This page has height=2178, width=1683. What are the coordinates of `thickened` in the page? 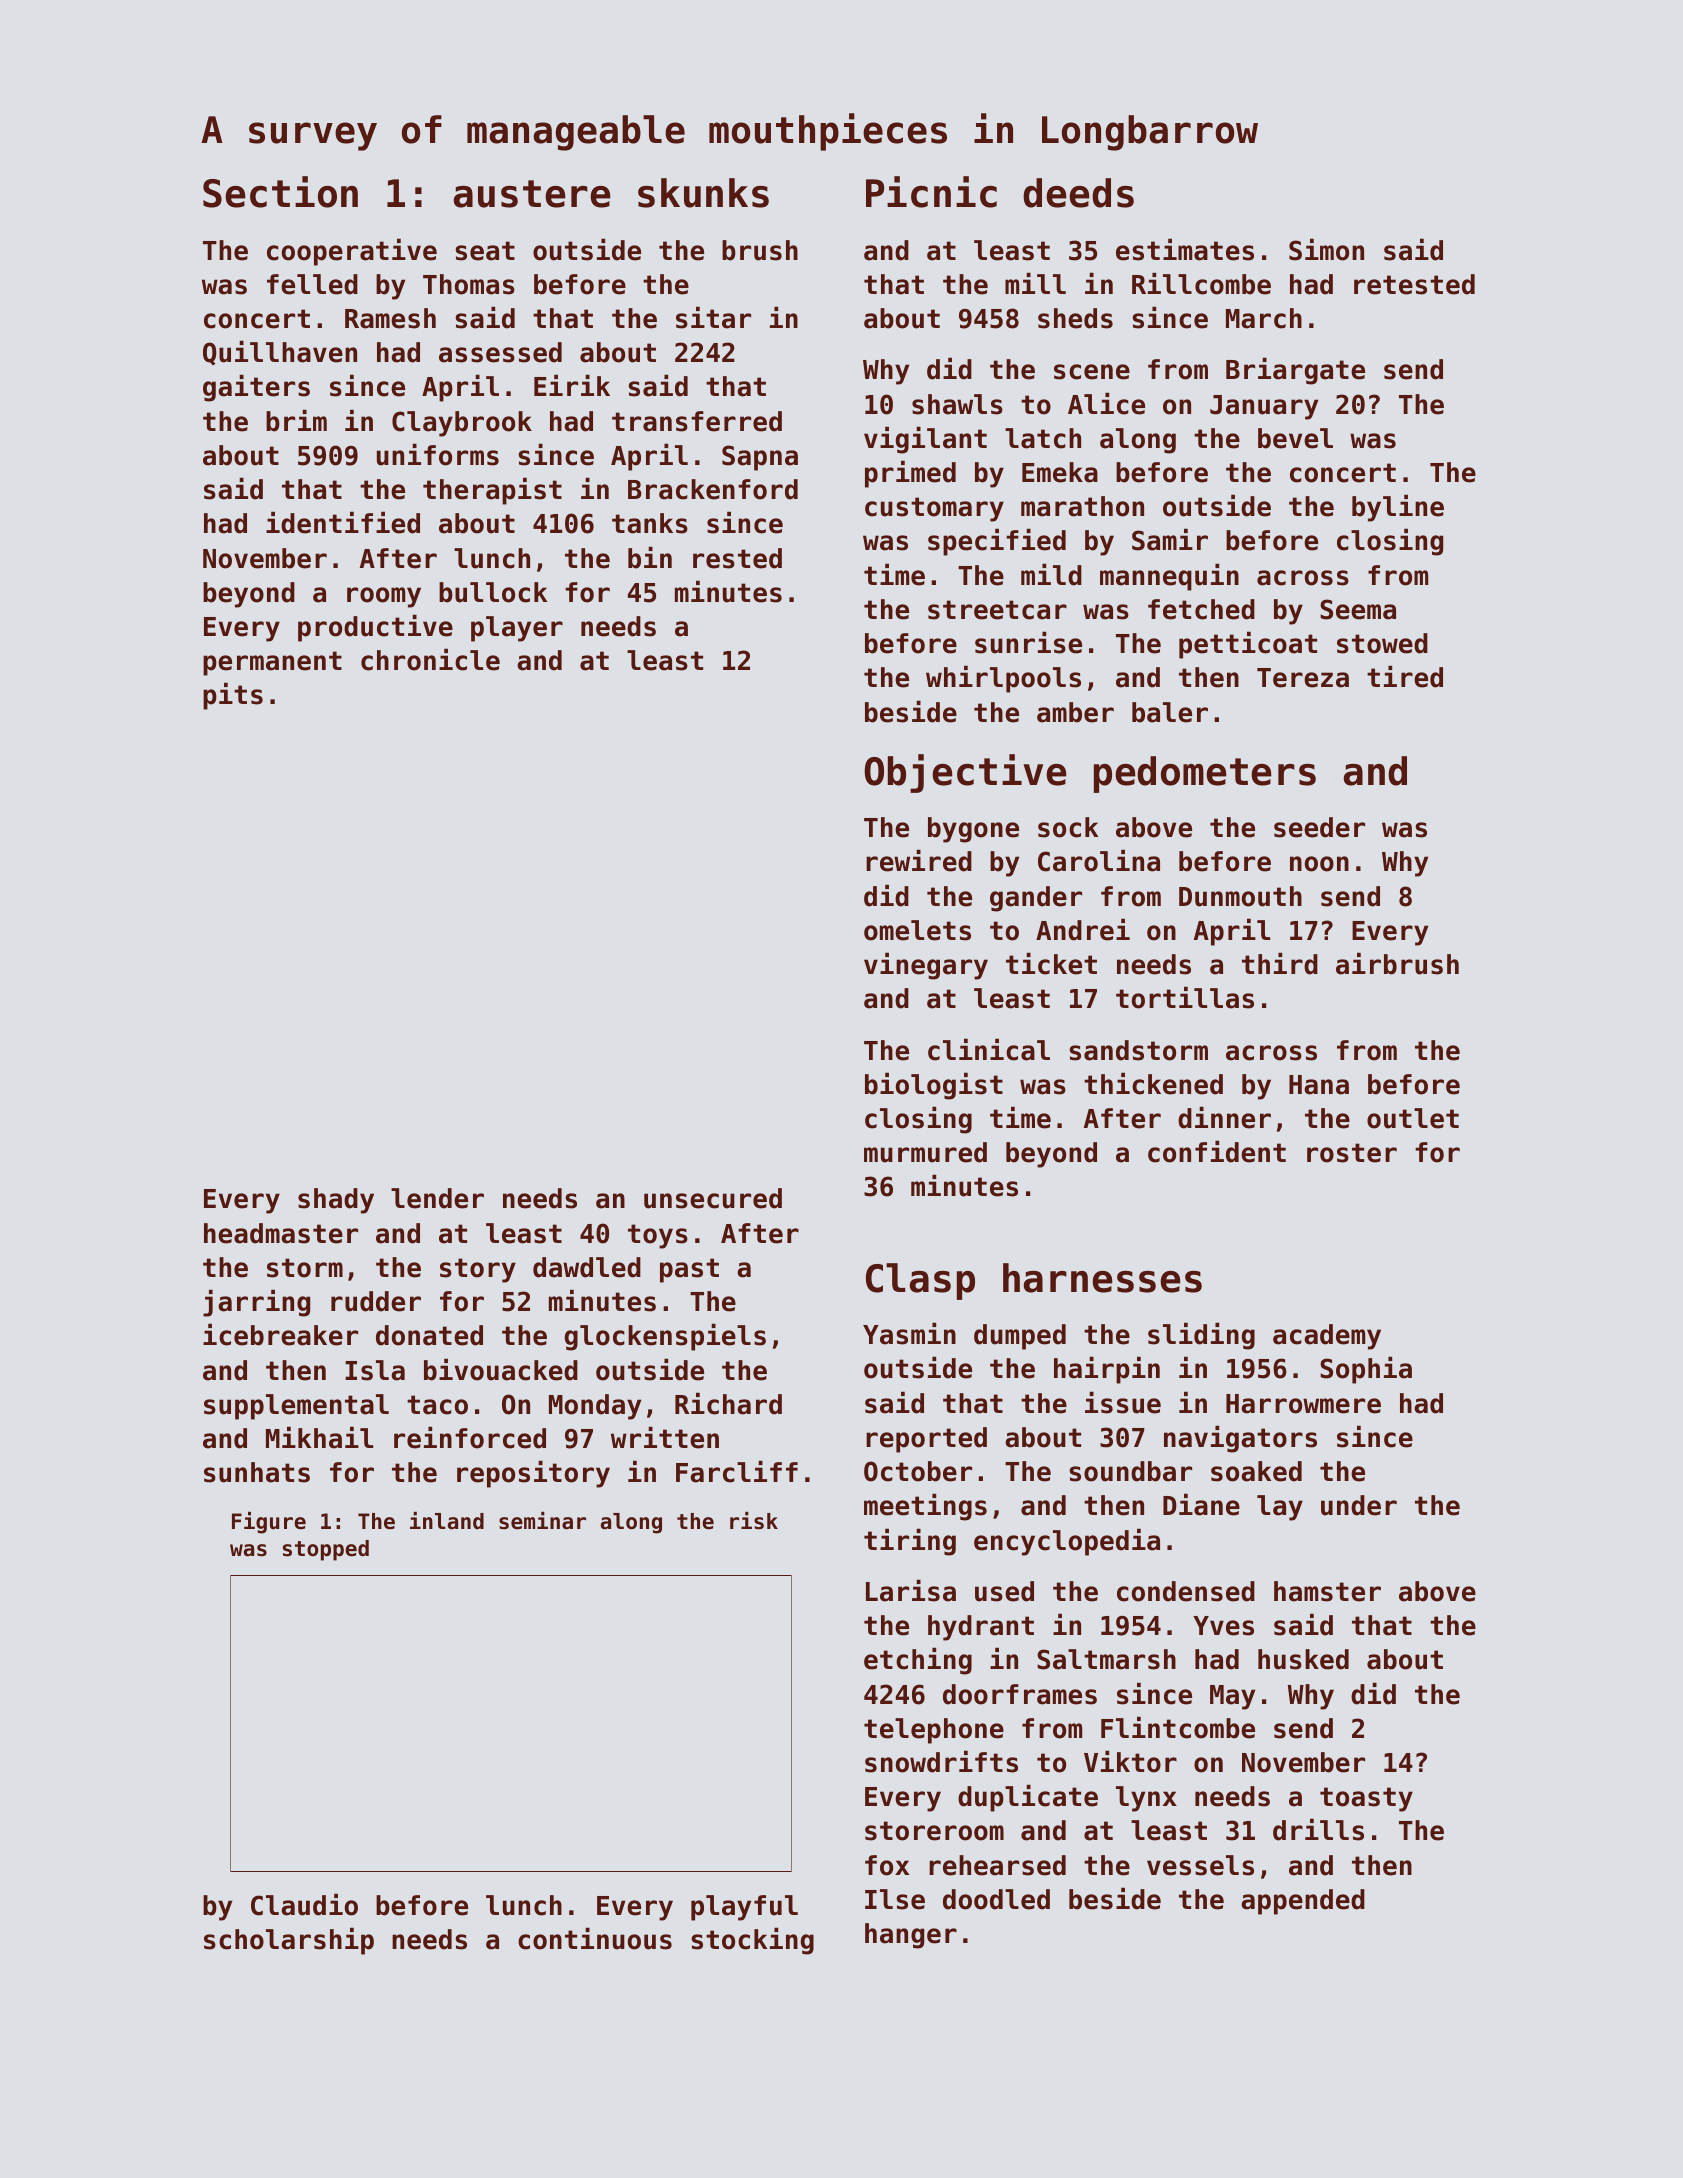 It's located at (1153, 1083).
